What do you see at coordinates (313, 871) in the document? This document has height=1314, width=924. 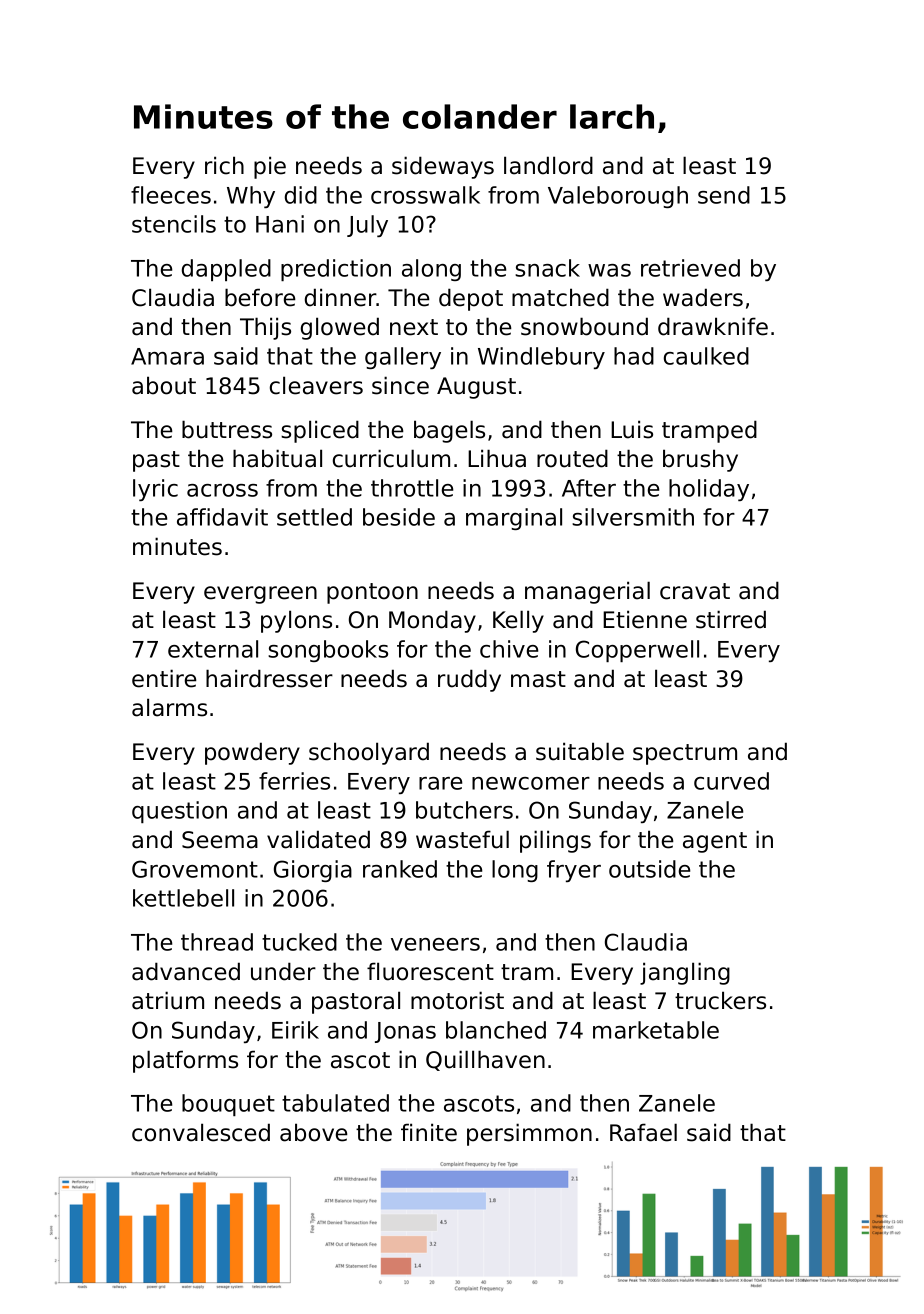 I see `Giorgia` at bounding box center [313, 871].
